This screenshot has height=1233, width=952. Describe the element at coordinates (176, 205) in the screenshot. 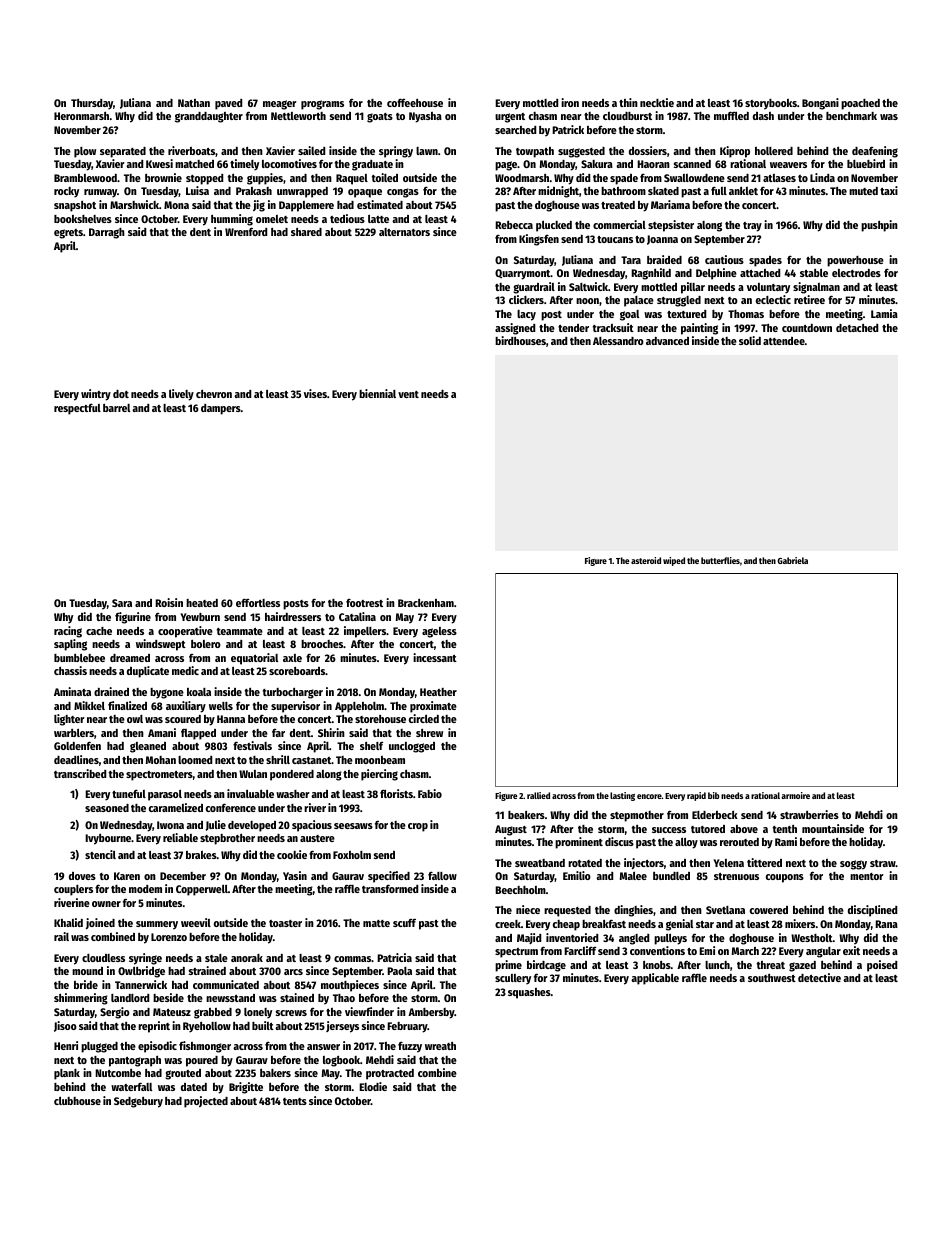

I see `Mona` at that location.
